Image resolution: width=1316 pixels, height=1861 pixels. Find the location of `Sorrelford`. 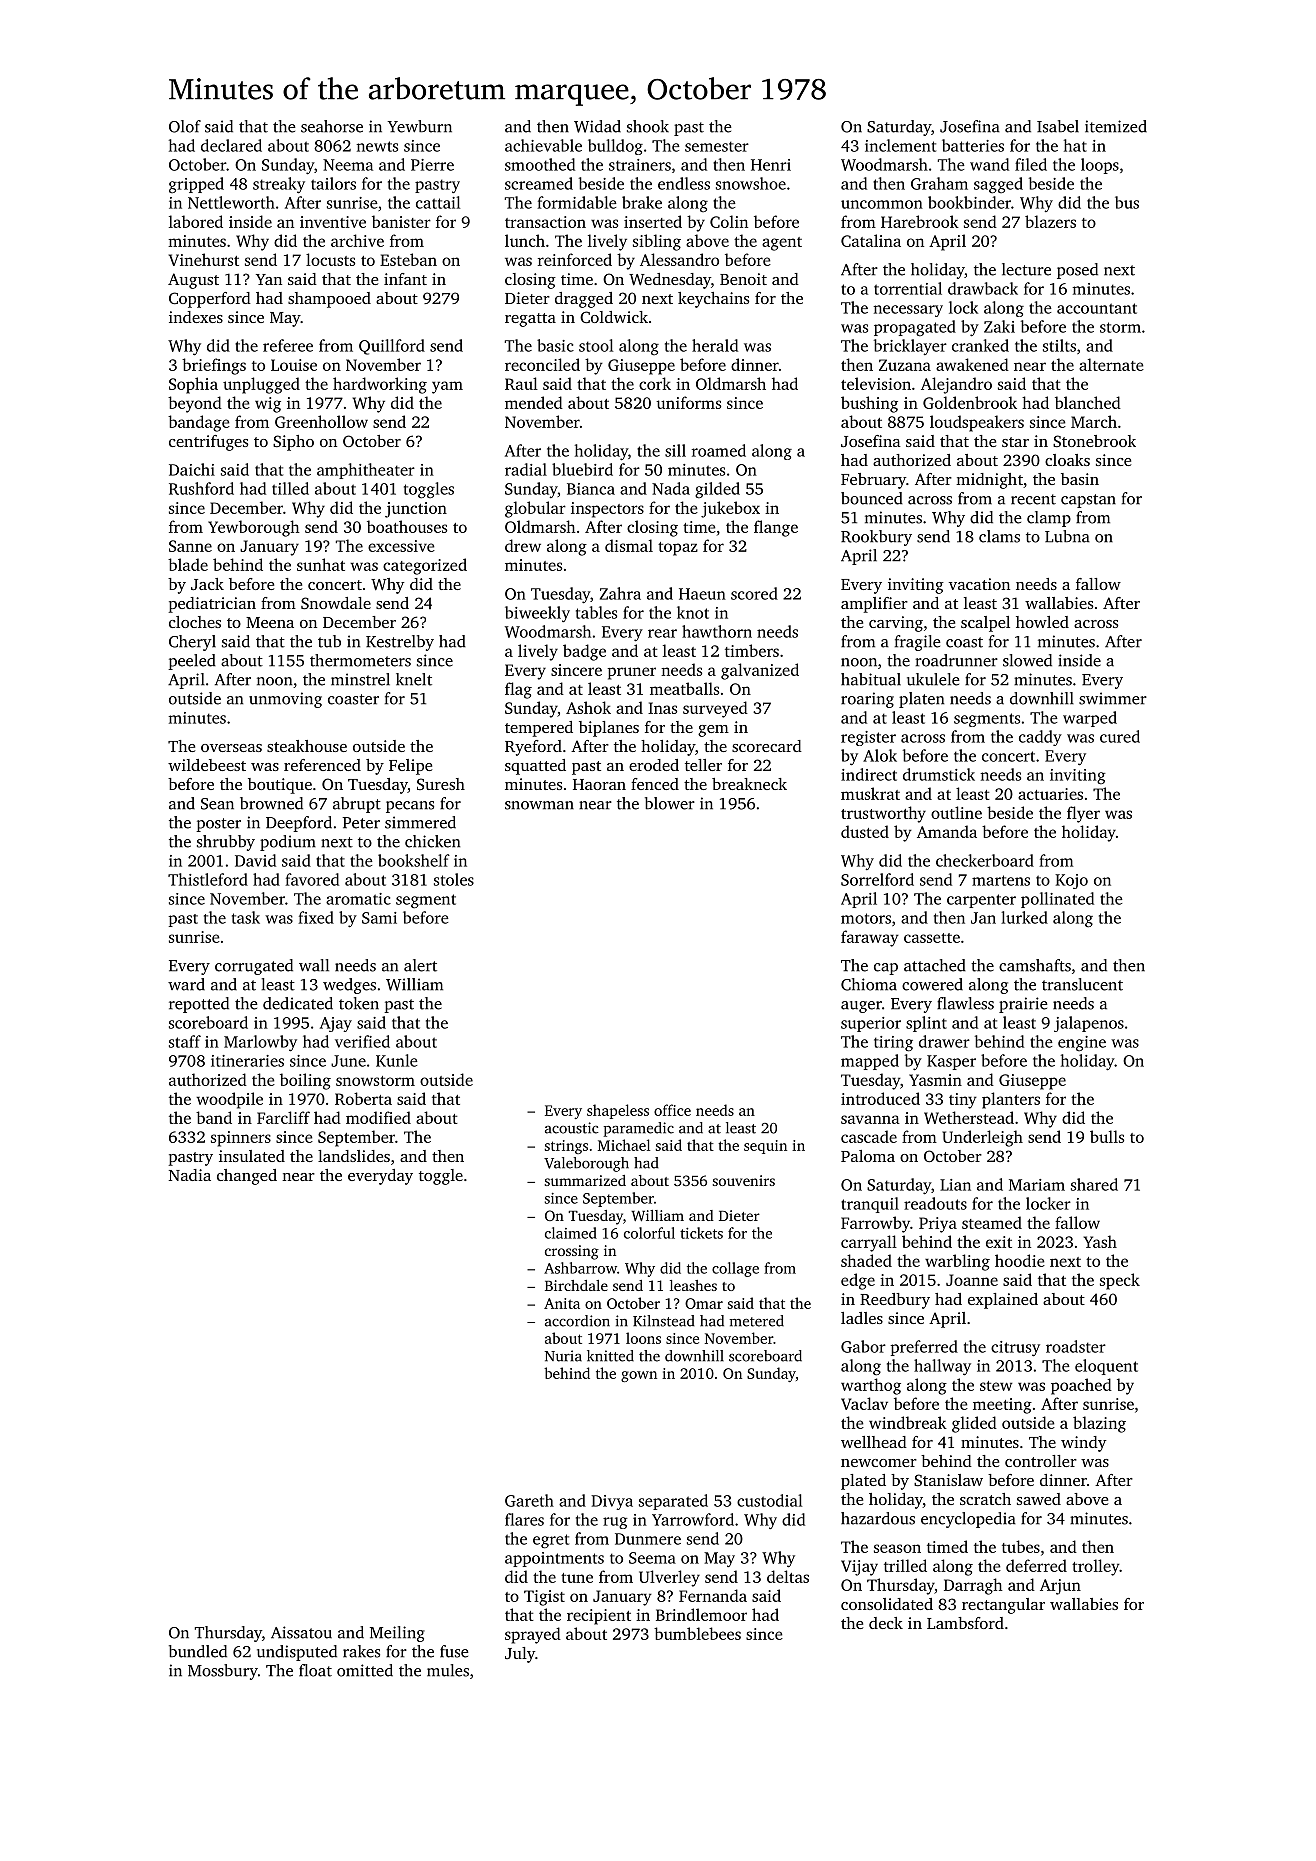

Sorrelford is located at coordinates (877, 879).
